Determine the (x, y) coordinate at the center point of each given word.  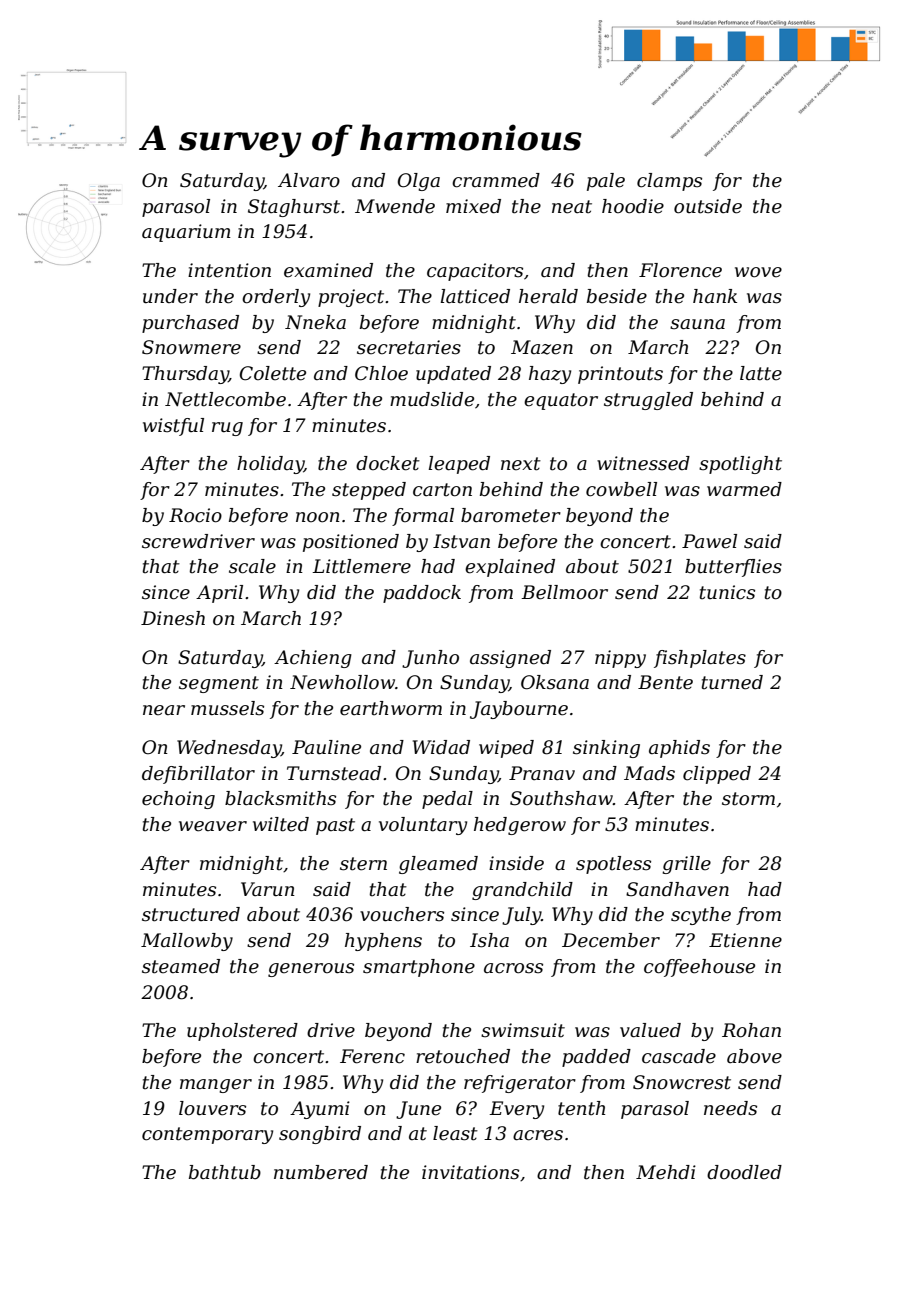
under (170, 296)
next (521, 464)
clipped (717, 775)
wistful (173, 427)
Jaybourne (519, 710)
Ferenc (372, 1056)
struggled (648, 401)
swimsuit (523, 1030)
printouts (620, 375)
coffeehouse (699, 968)
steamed (181, 966)
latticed (475, 296)
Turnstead (334, 773)
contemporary (207, 1135)
